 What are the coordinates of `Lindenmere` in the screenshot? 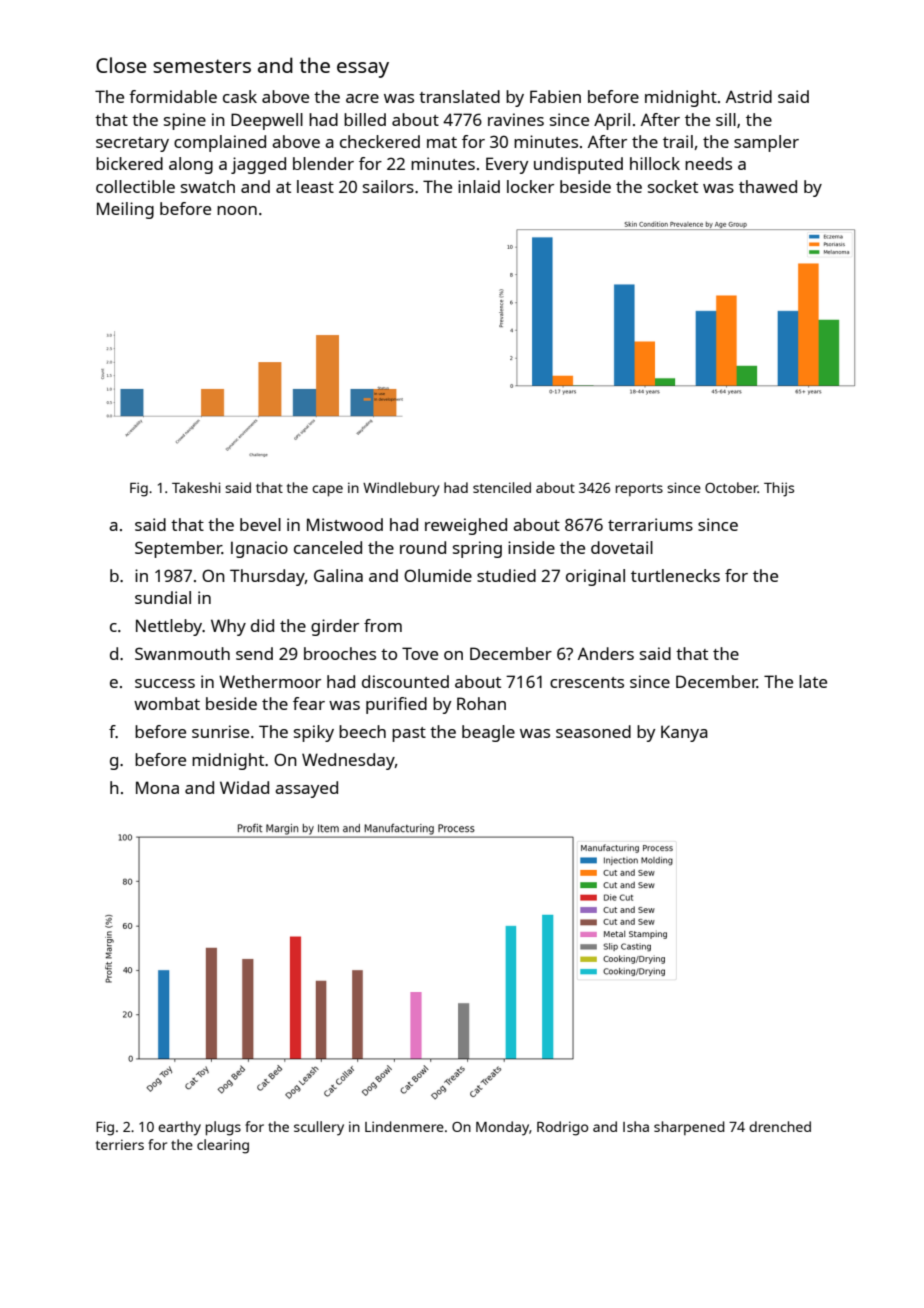 It's located at (404, 1126).
